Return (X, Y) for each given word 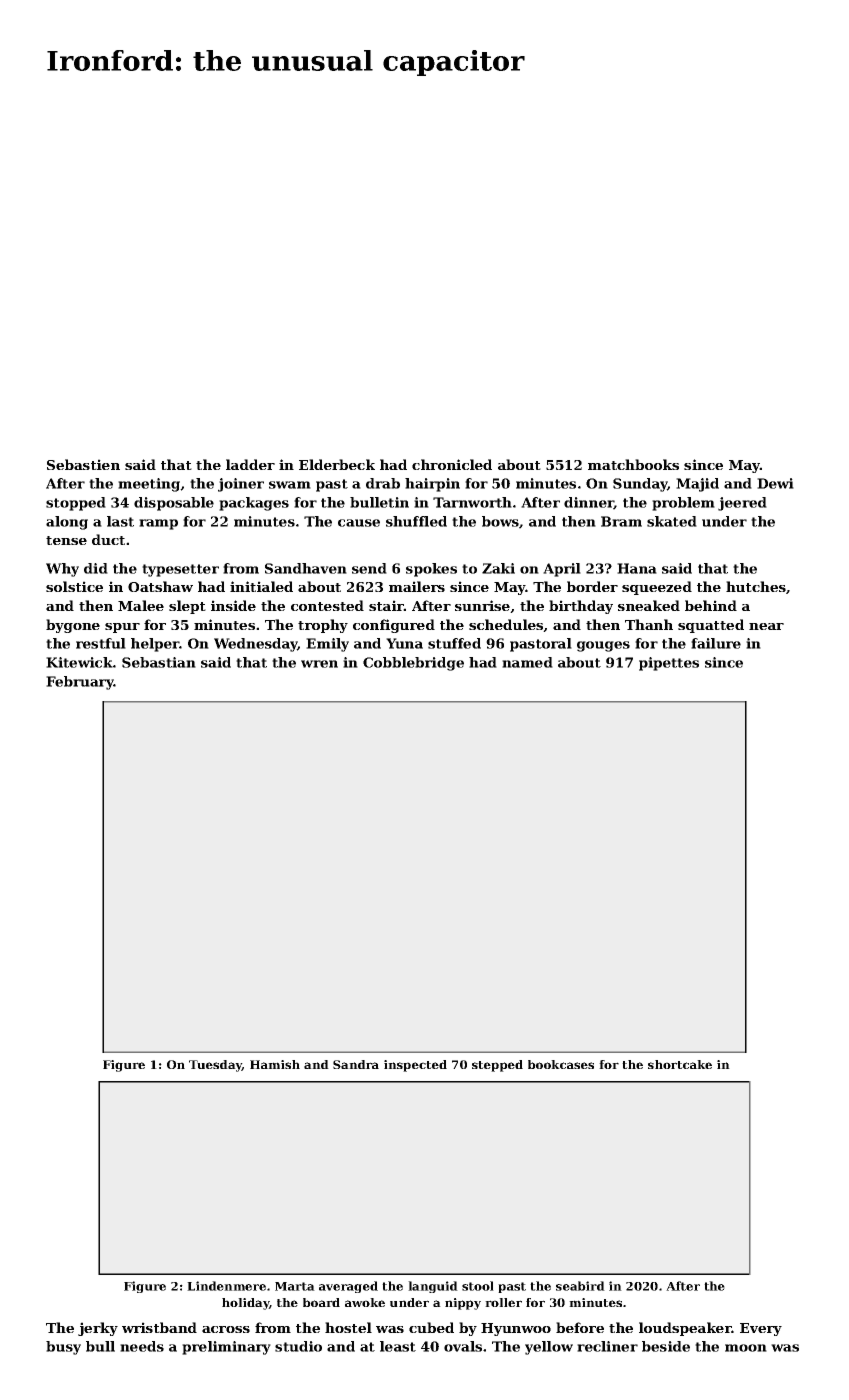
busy (63, 1348)
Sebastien (83, 464)
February (80, 683)
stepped (497, 1066)
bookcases (561, 1064)
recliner (607, 1346)
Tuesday (215, 1066)
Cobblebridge (413, 664)
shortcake (680, 1064)
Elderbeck (337, 464)
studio (298, 1346)
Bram (621, 521)
